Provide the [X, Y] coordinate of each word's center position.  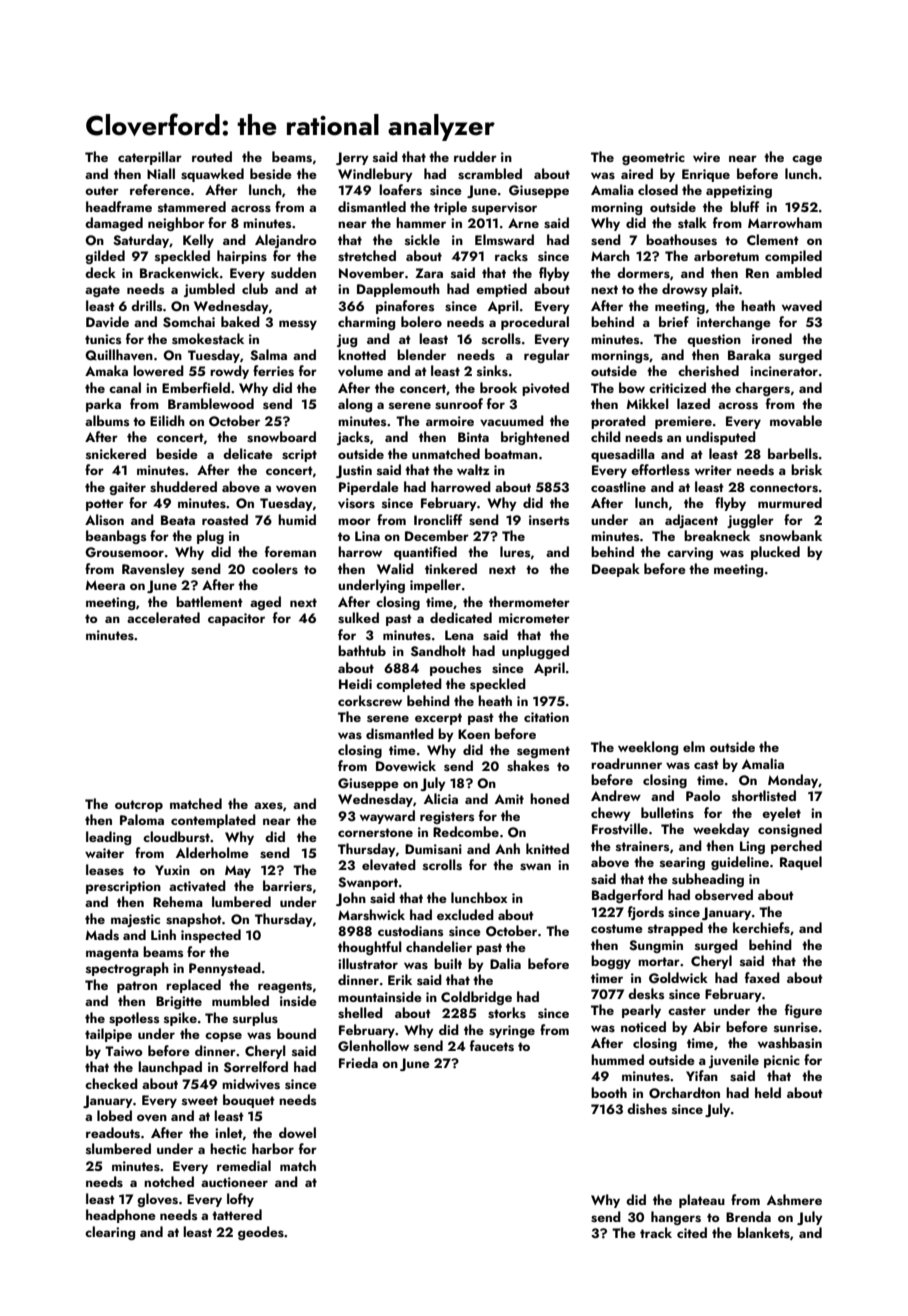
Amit [509, 799]
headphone [121, 1216]
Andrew [616, 795]
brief [674, 321]
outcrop [139, 806]
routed [212, 156]
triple [450, 208]
